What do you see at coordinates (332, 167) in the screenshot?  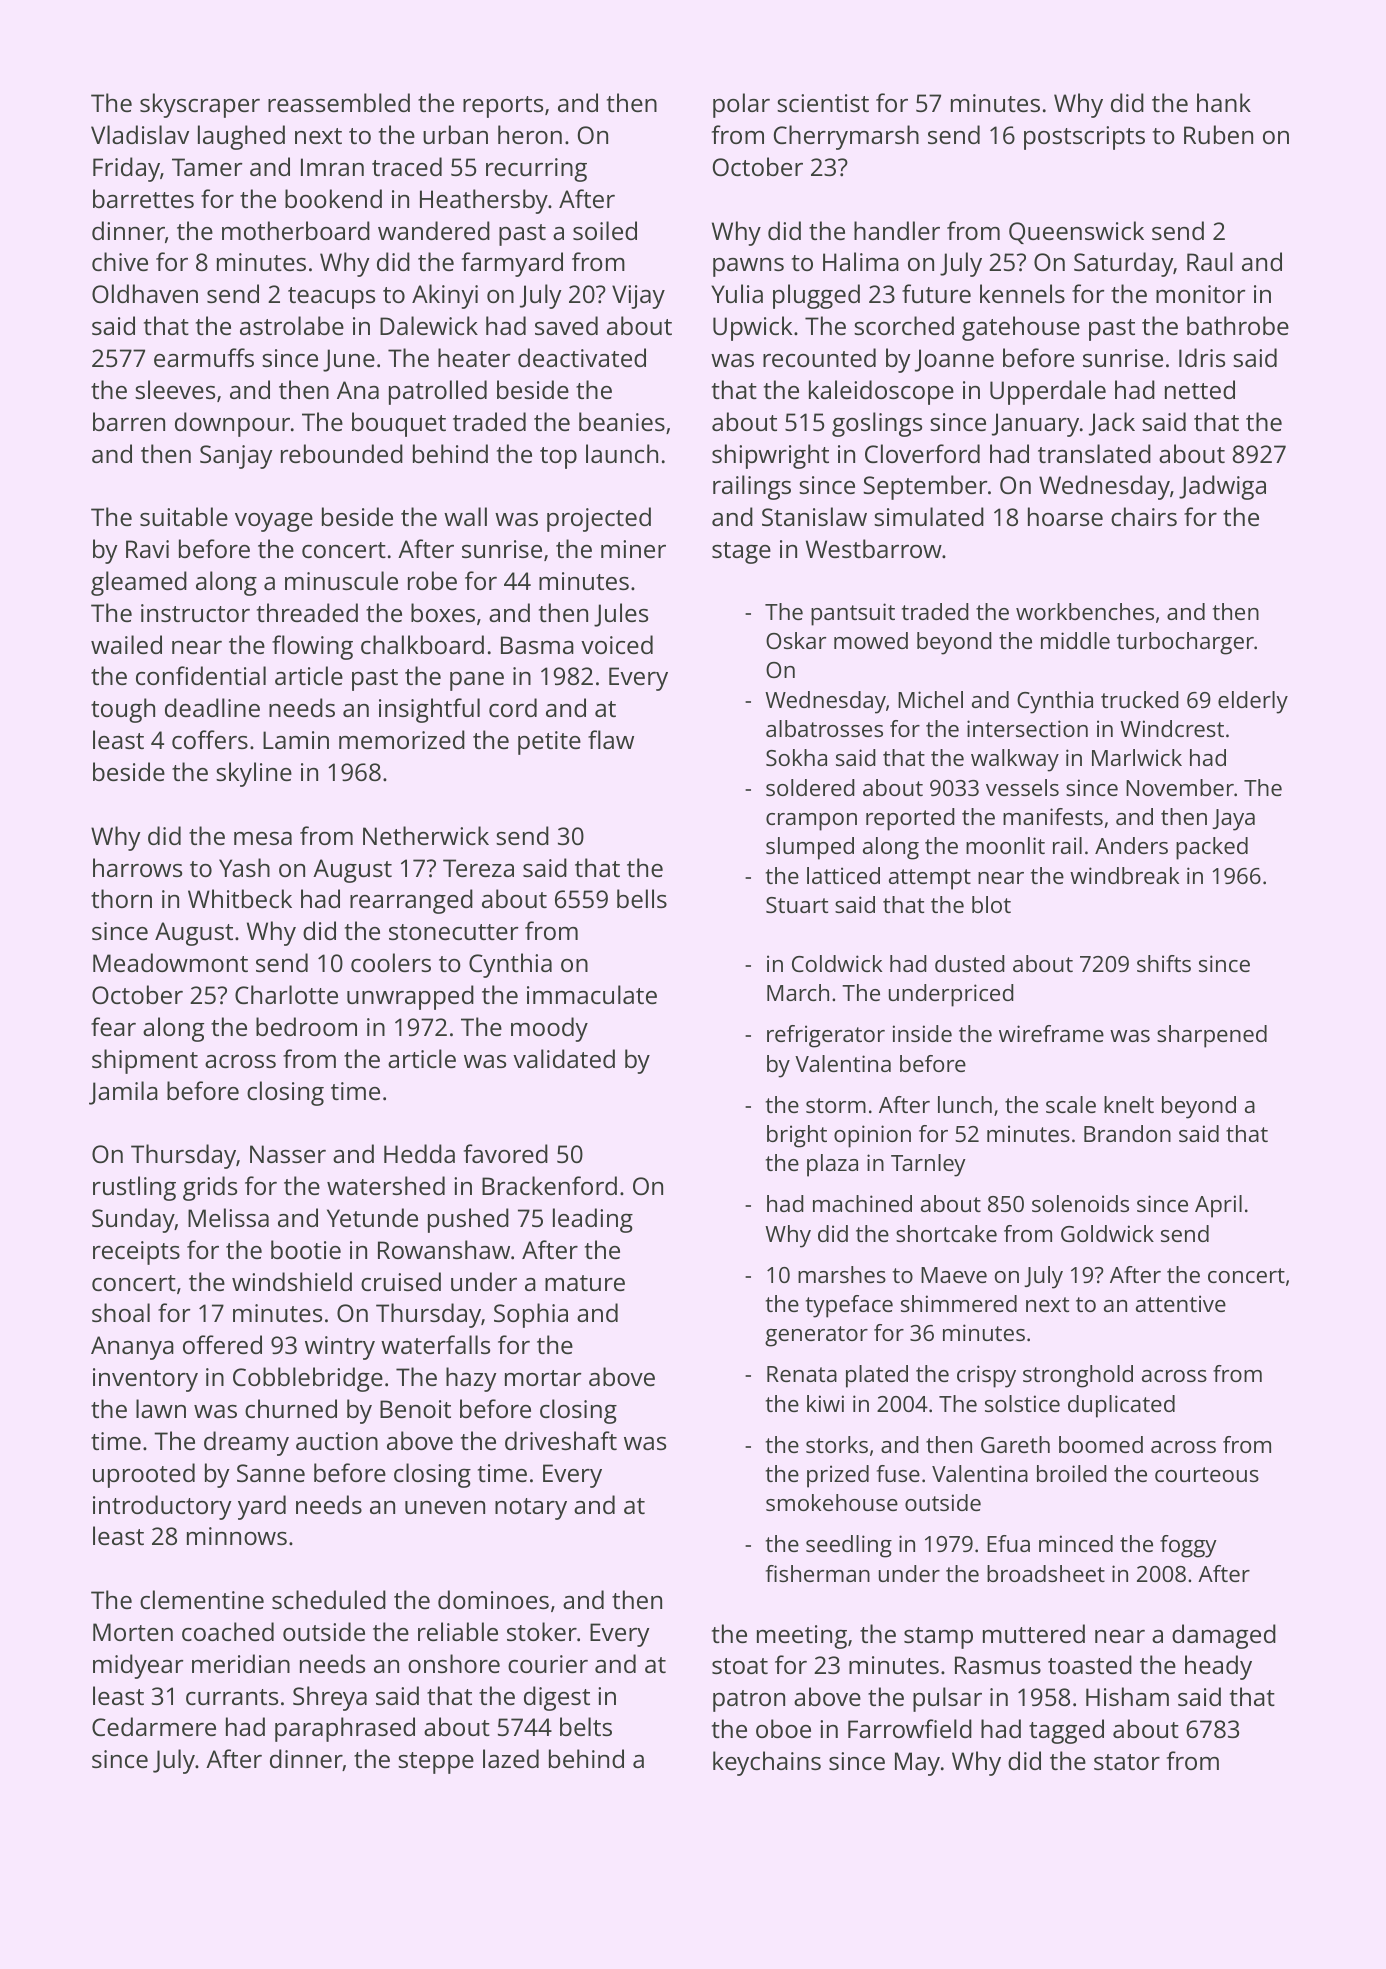 I see `Imran` at bounding box center [332, 167].
